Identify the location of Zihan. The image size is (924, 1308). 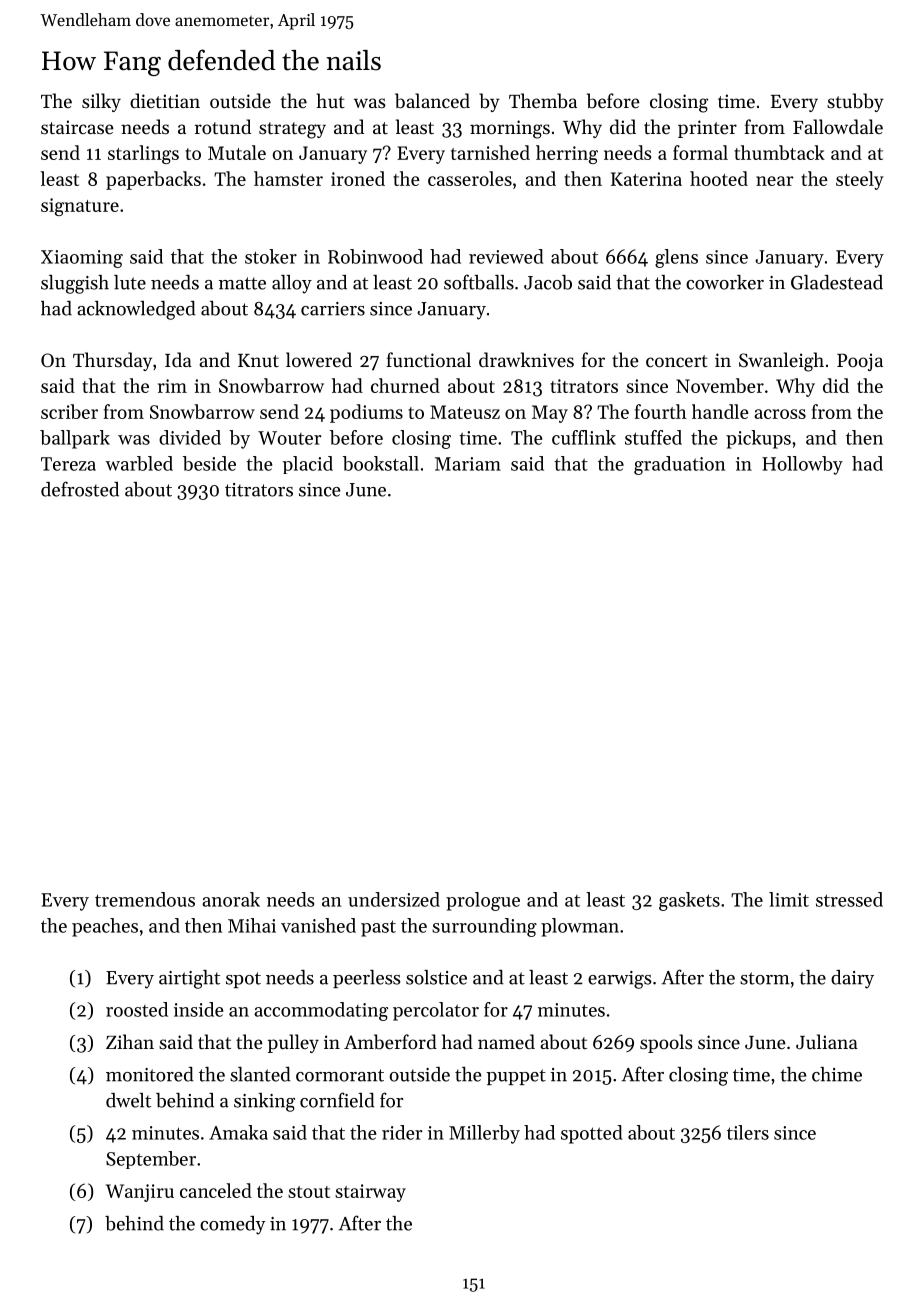
(130, 1041).
